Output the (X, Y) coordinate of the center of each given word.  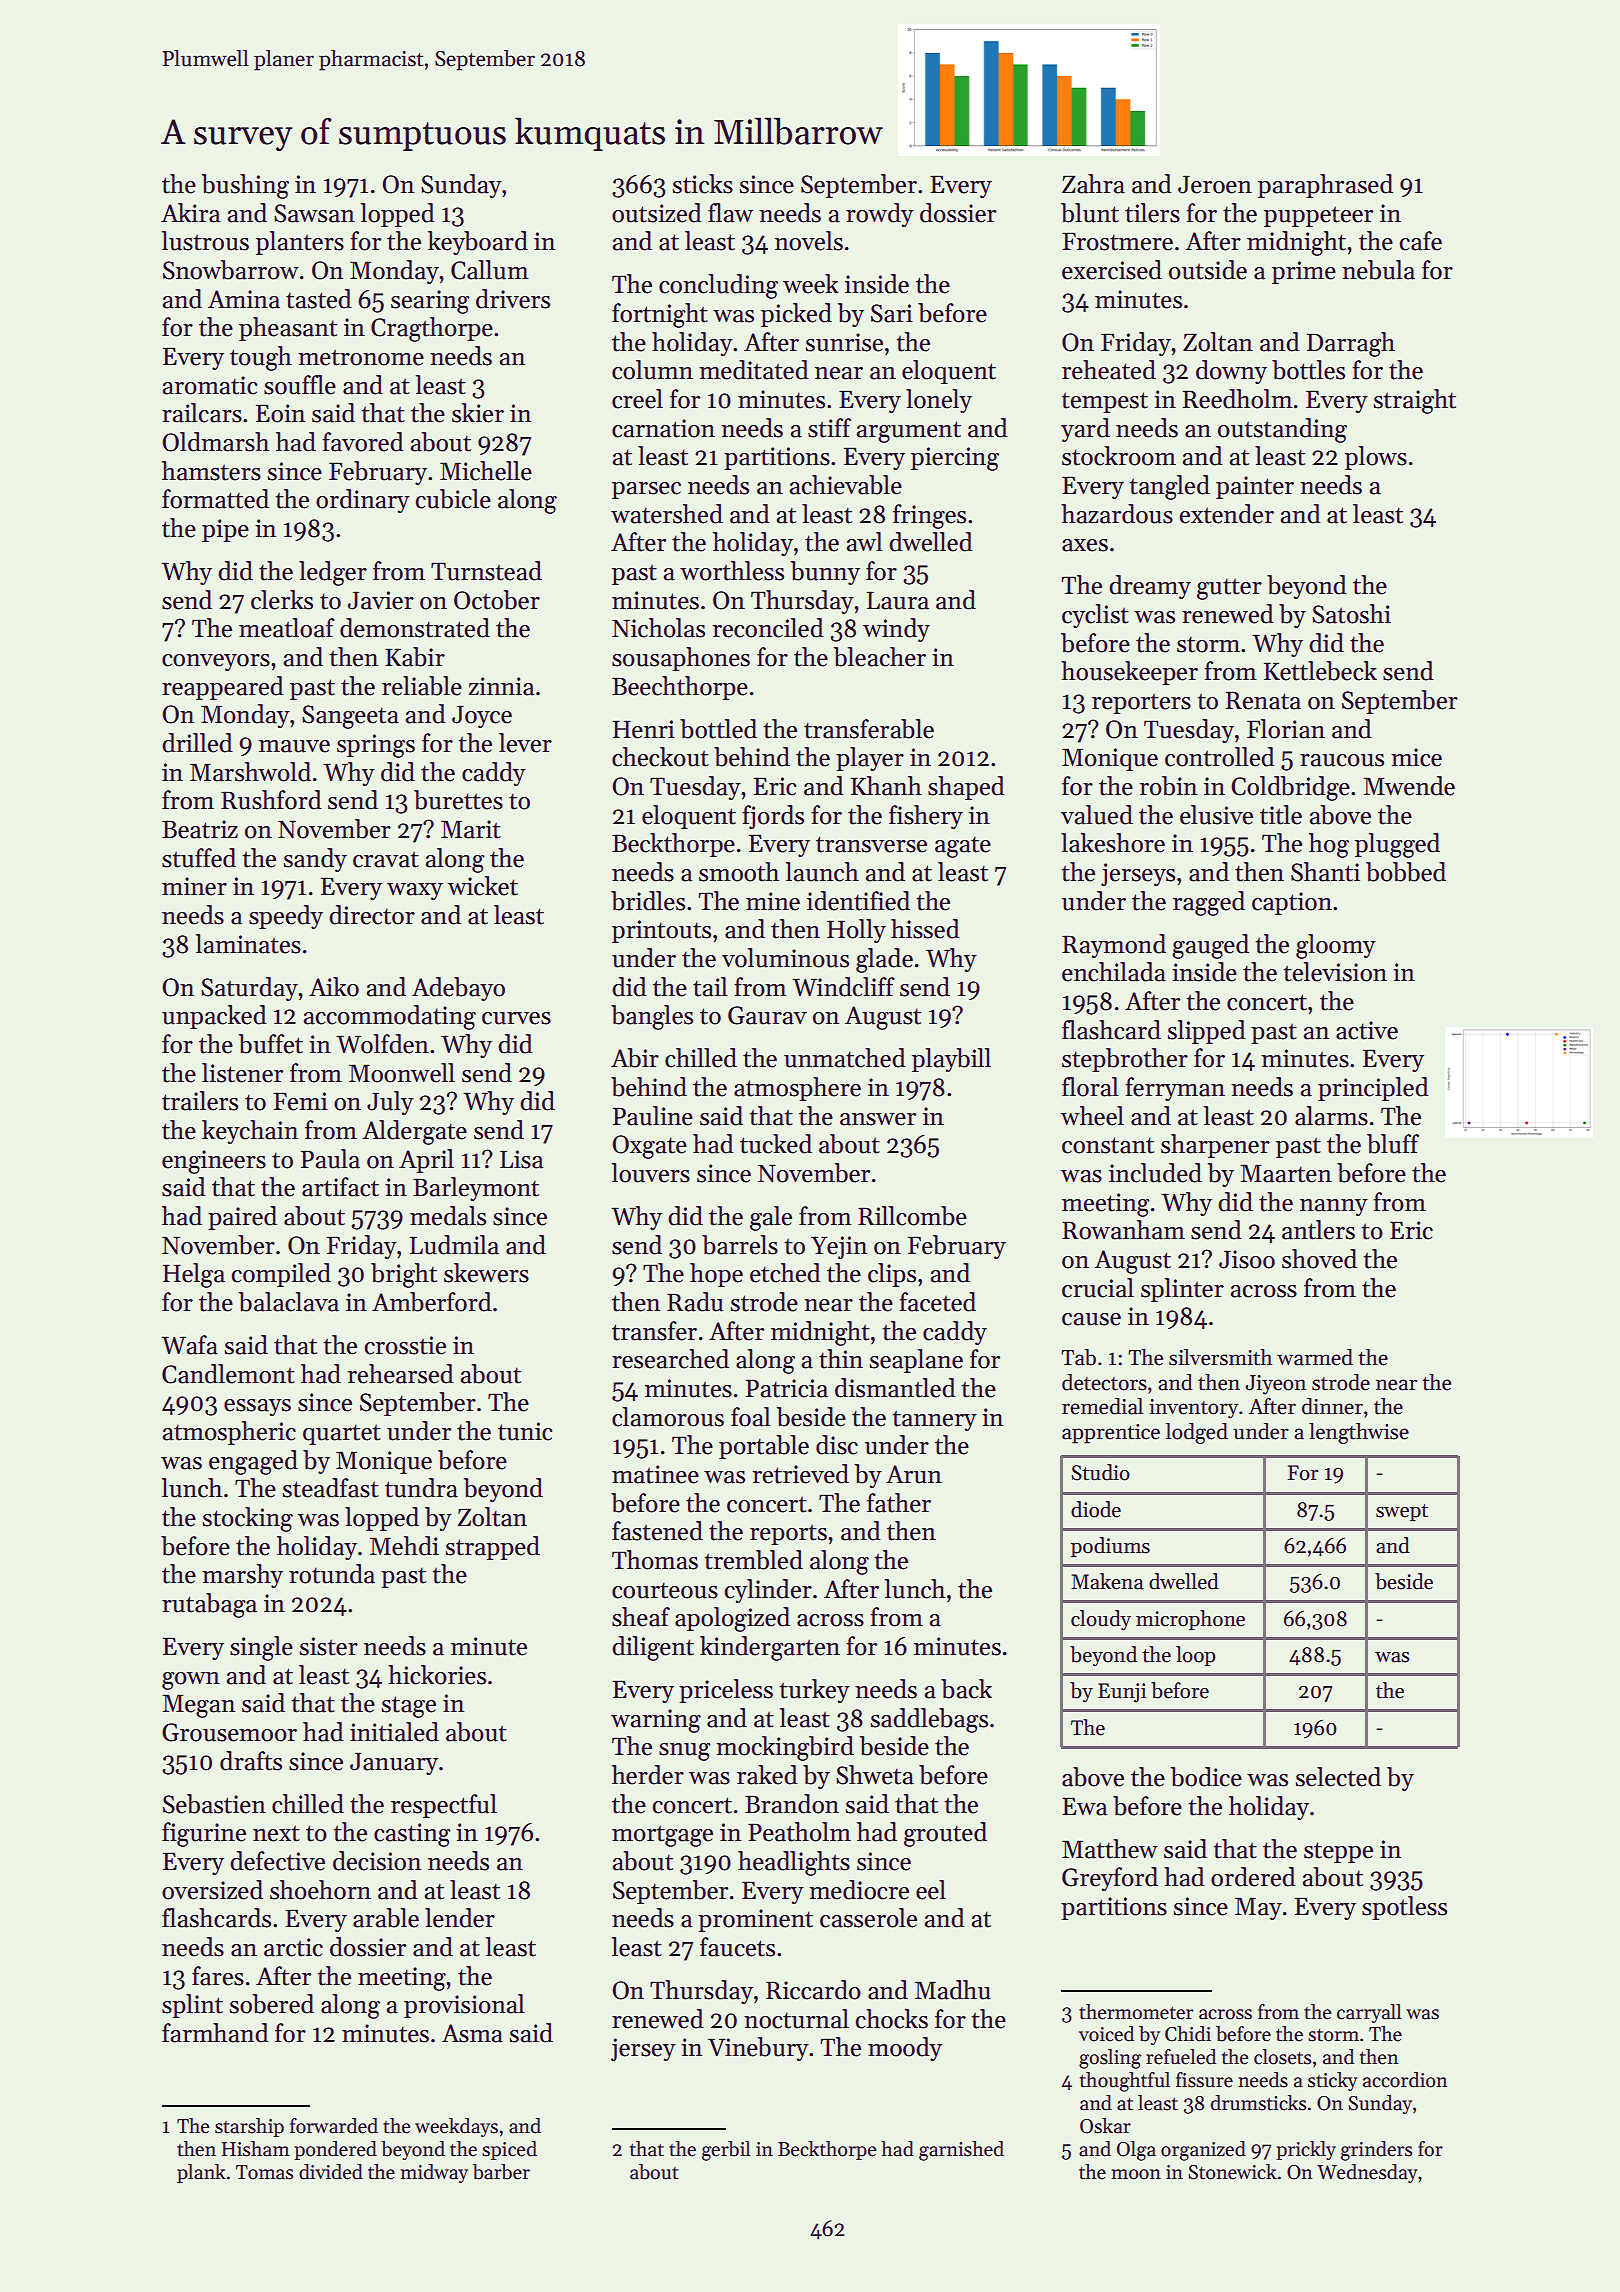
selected (1338, 1777)
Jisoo (1247, 1259)
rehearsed (401, 1374)
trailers (200, 1101)
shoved (1319, 1259)
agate (963, 847)
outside (1208, 270)
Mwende (1409, 786)
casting (412, 1835)
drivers (513, 299)
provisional (464, 2006)
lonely (939, 401)
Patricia (787, 1388)
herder (648, 1775)
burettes (458, 800)
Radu (695, 1302)
